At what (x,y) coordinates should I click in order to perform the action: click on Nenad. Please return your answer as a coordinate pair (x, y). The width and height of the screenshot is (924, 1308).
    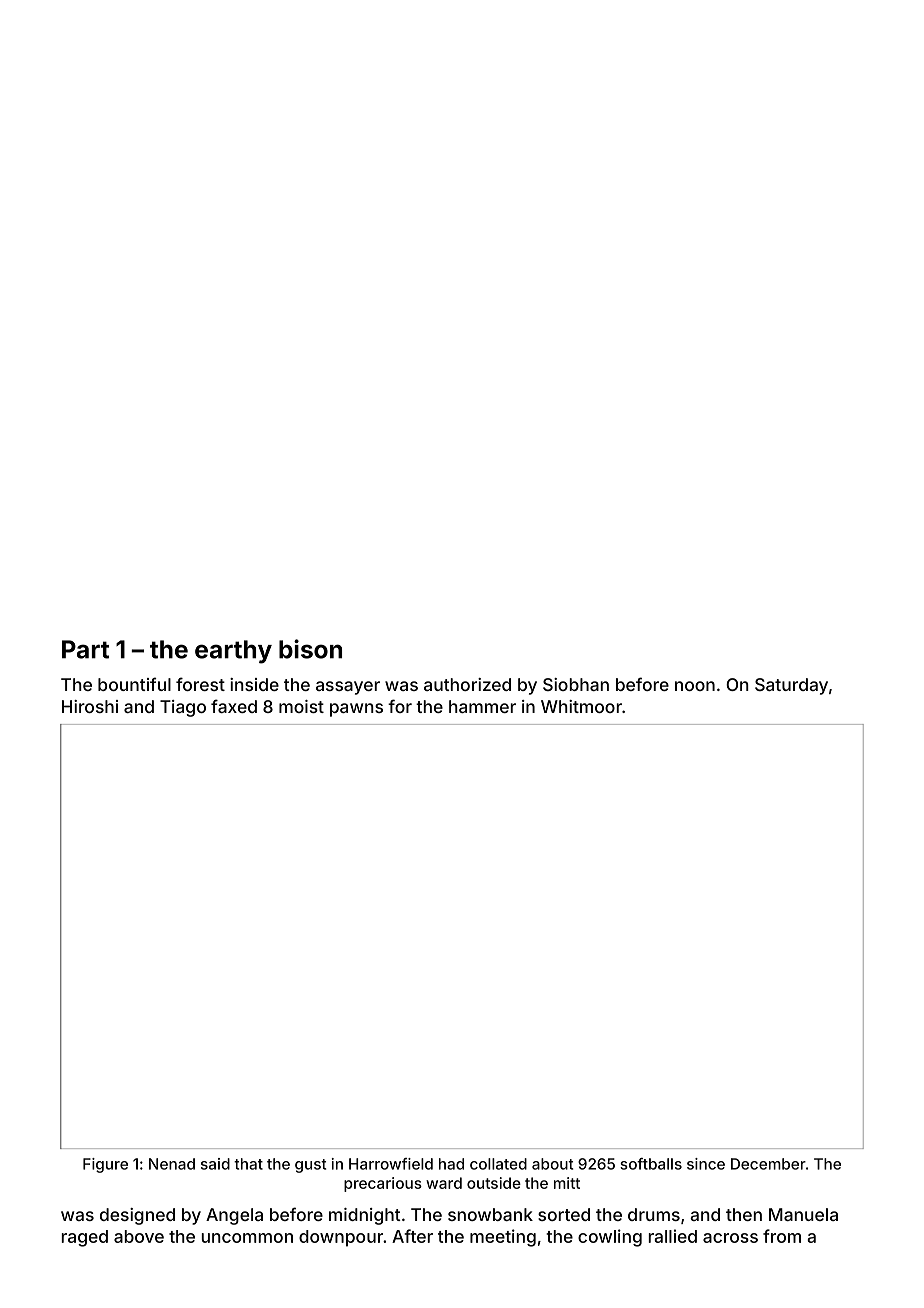
    Looking at the image, I should click on (172, 1164).
